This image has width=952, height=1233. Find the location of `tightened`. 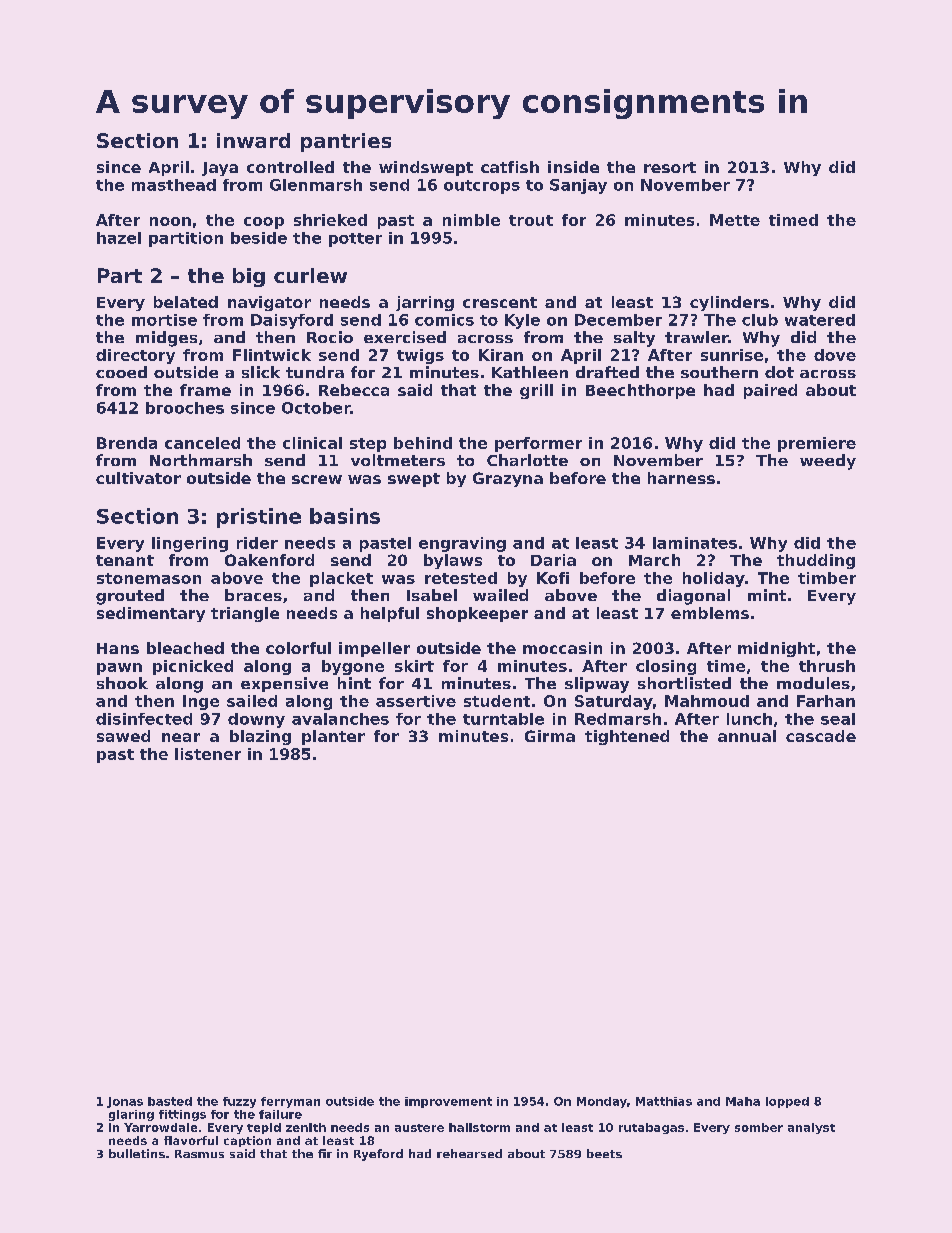

tightened is located at coordinates (627, 737).
